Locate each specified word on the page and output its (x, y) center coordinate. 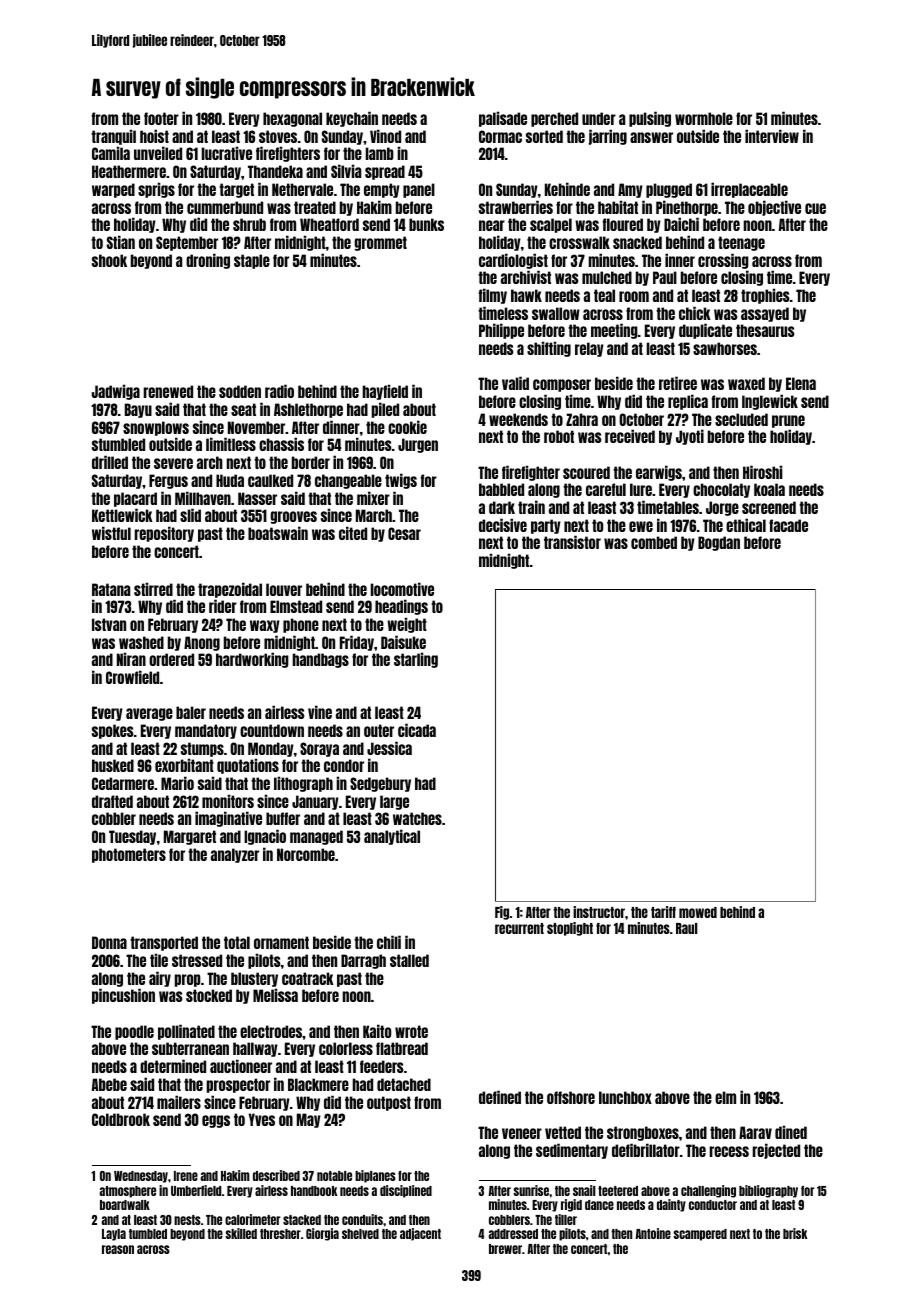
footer (161, 118)
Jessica (389, 748)
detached (404, 1084)
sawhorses (725, 348)
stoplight (570, 929)
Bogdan (719, 543)
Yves (262, 1119)
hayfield (385, 392)
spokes (112, 731)
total (237, 942)
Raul (687, 928)
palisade (503, 119)
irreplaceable (749, 190)
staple (252, 261)
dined (791, 1132)
